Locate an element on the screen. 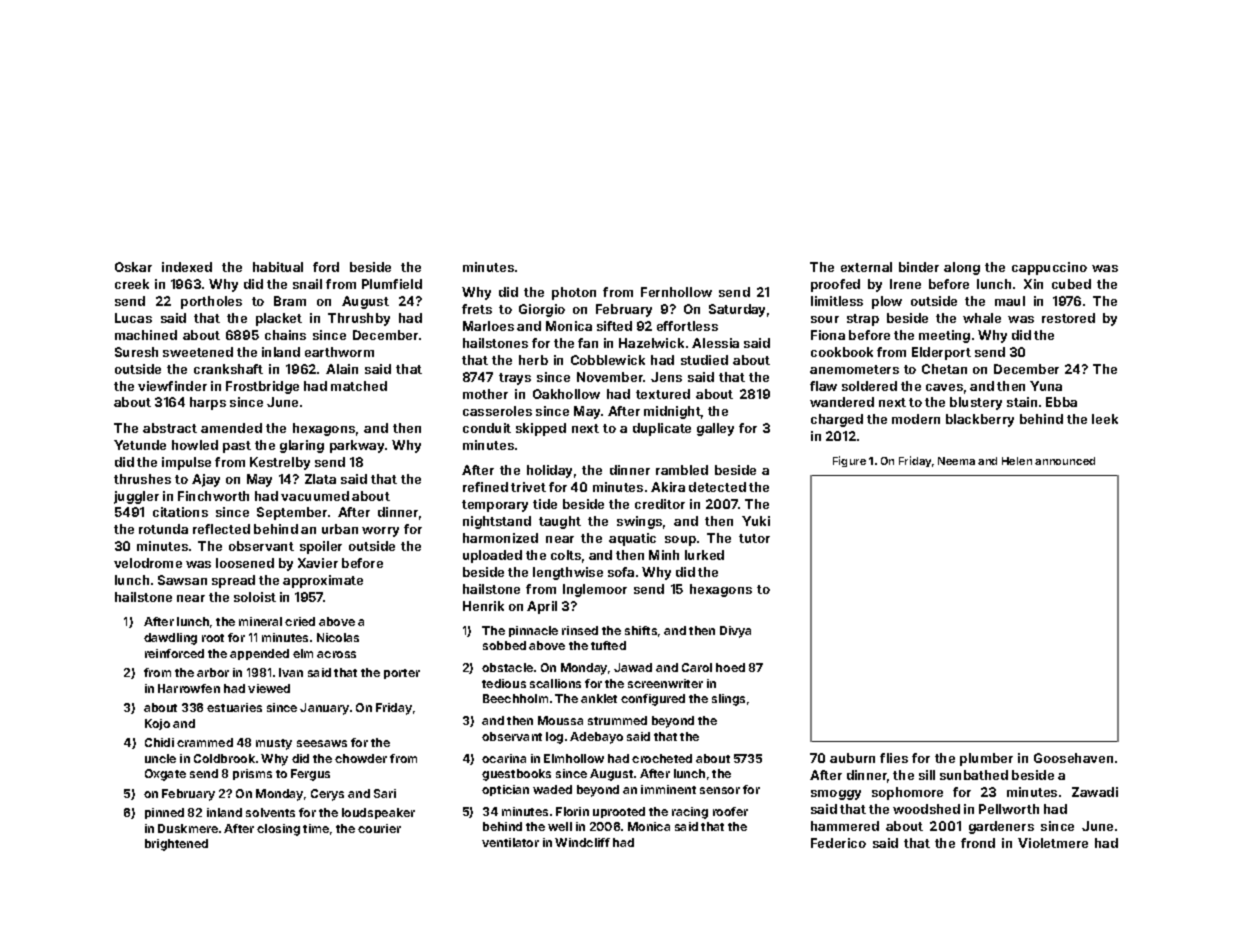  brightened is located at coordinates (176, 845).
